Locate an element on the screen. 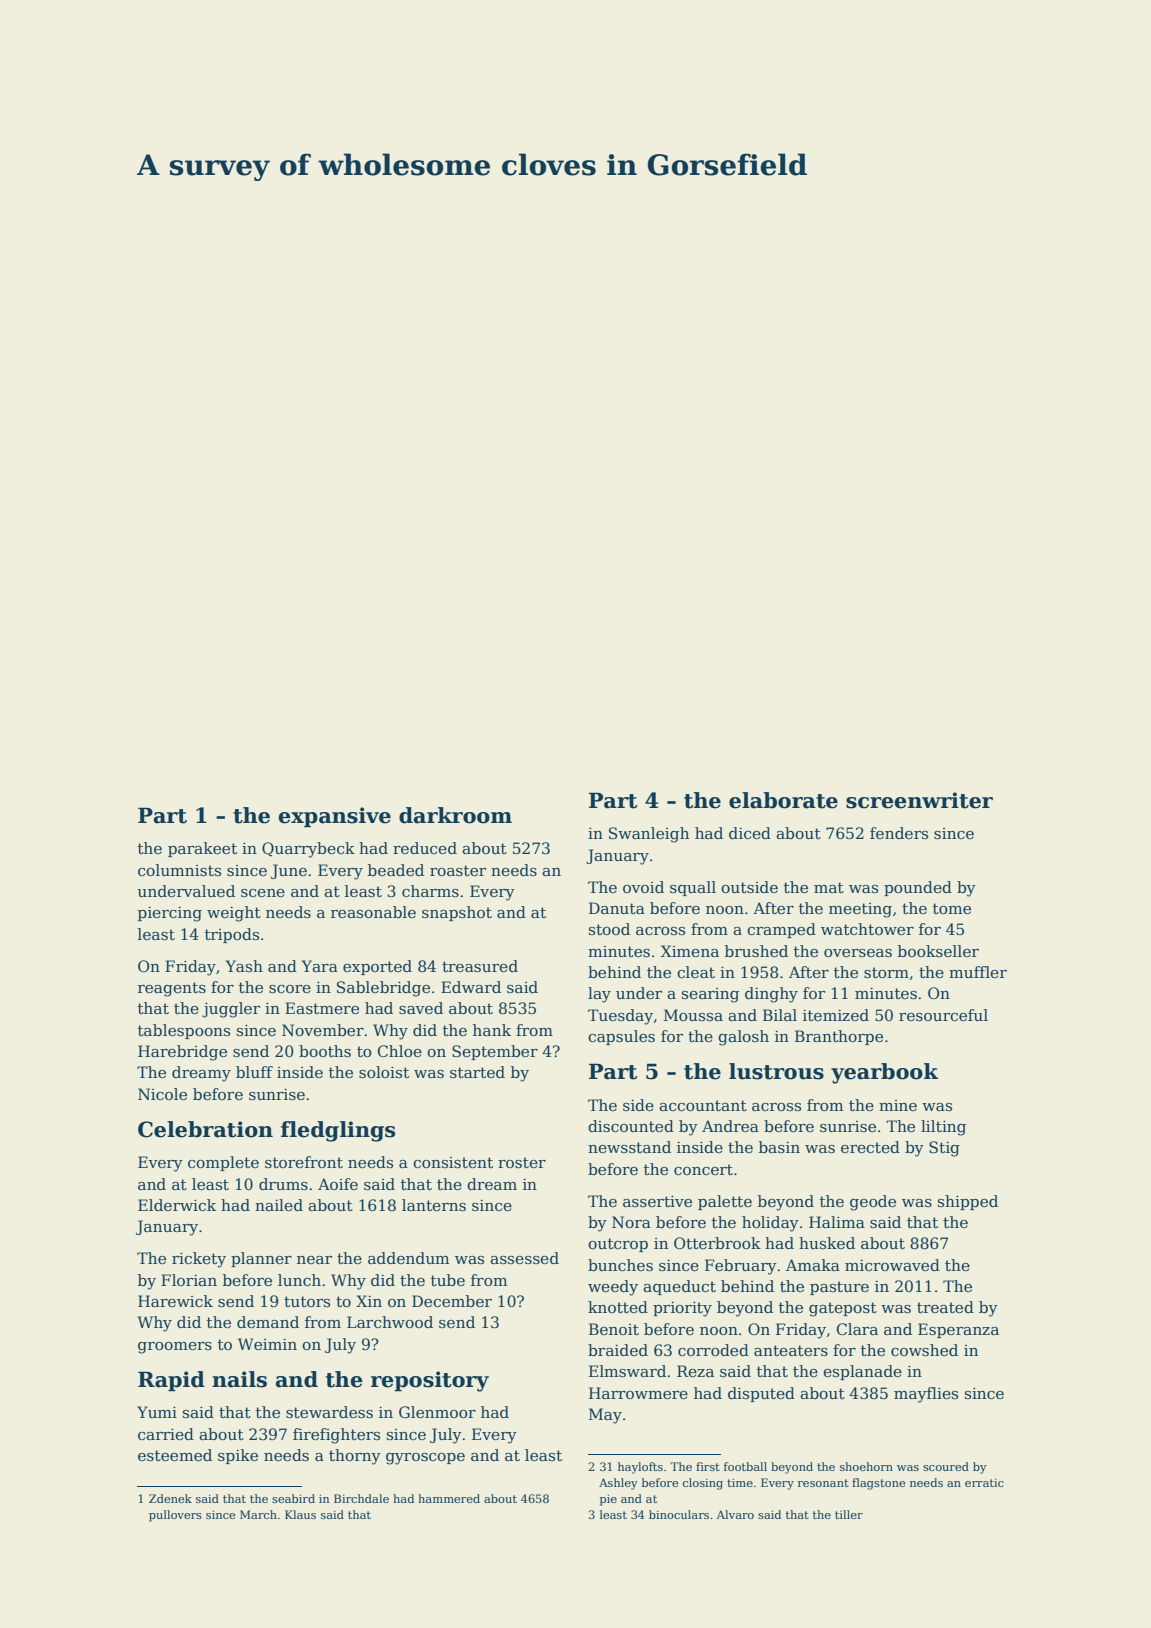  Halima is located at coordinates (837, 1222).
